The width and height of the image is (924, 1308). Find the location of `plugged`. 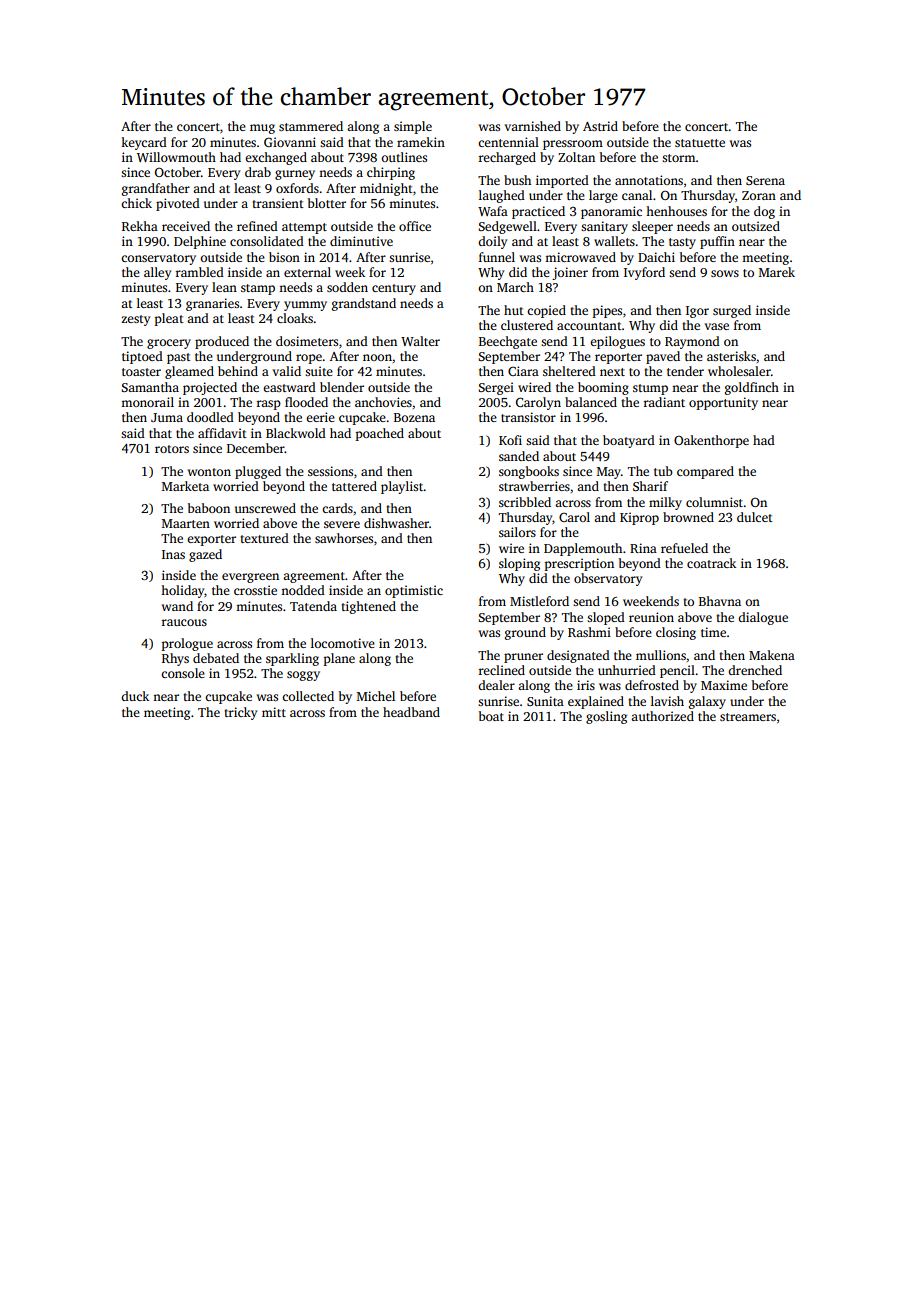

plugged is located at coordinates (258, 472).
